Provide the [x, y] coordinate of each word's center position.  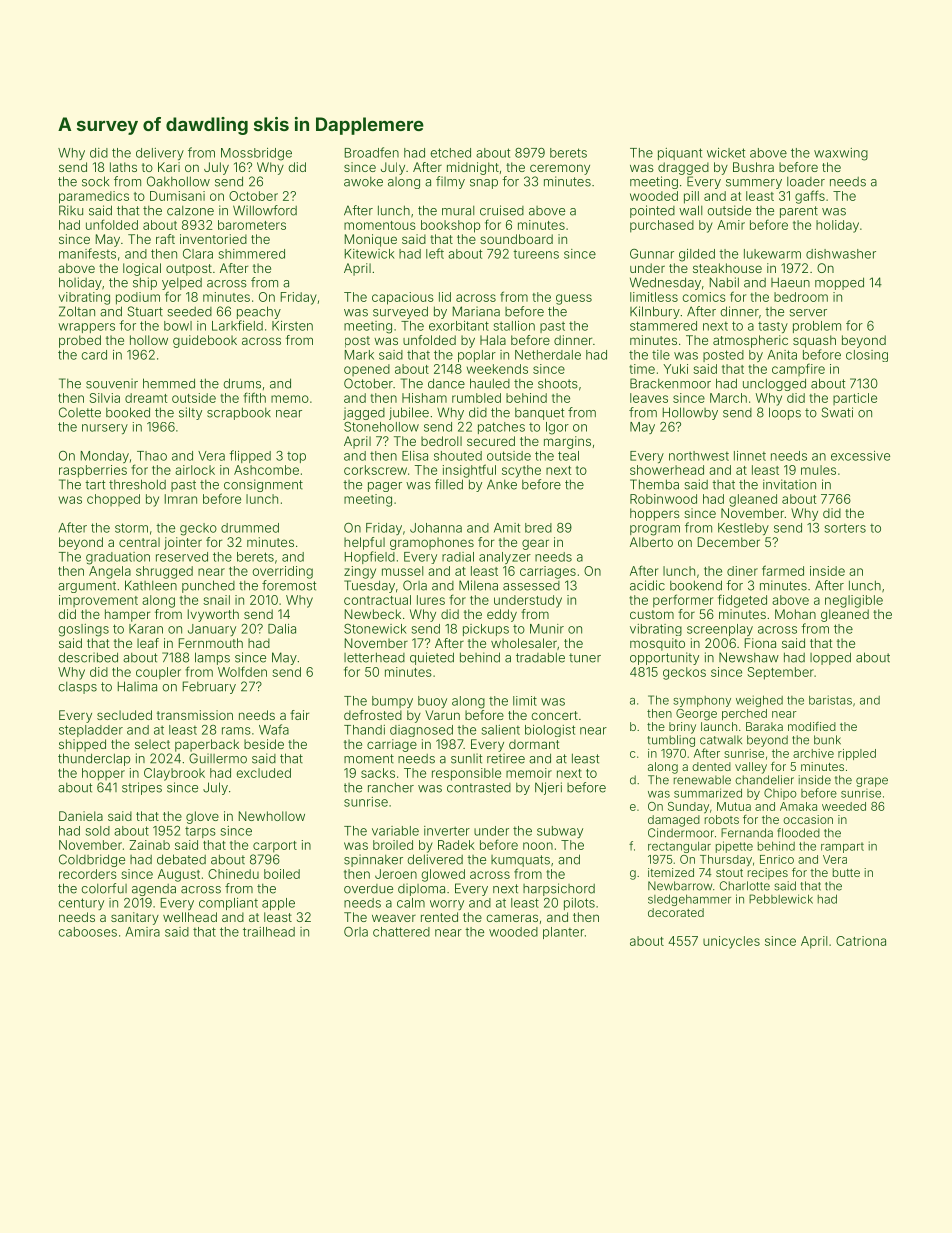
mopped [839, 283]
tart [95, 485]
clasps [77, 688]
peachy [259, 312]
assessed [531, 586]
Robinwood [663, 499]
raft [165, 239]
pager [385, 487]
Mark [359, 355]
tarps [200, 832]
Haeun [790, 282]
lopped [830, 658]
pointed [652, 211]
